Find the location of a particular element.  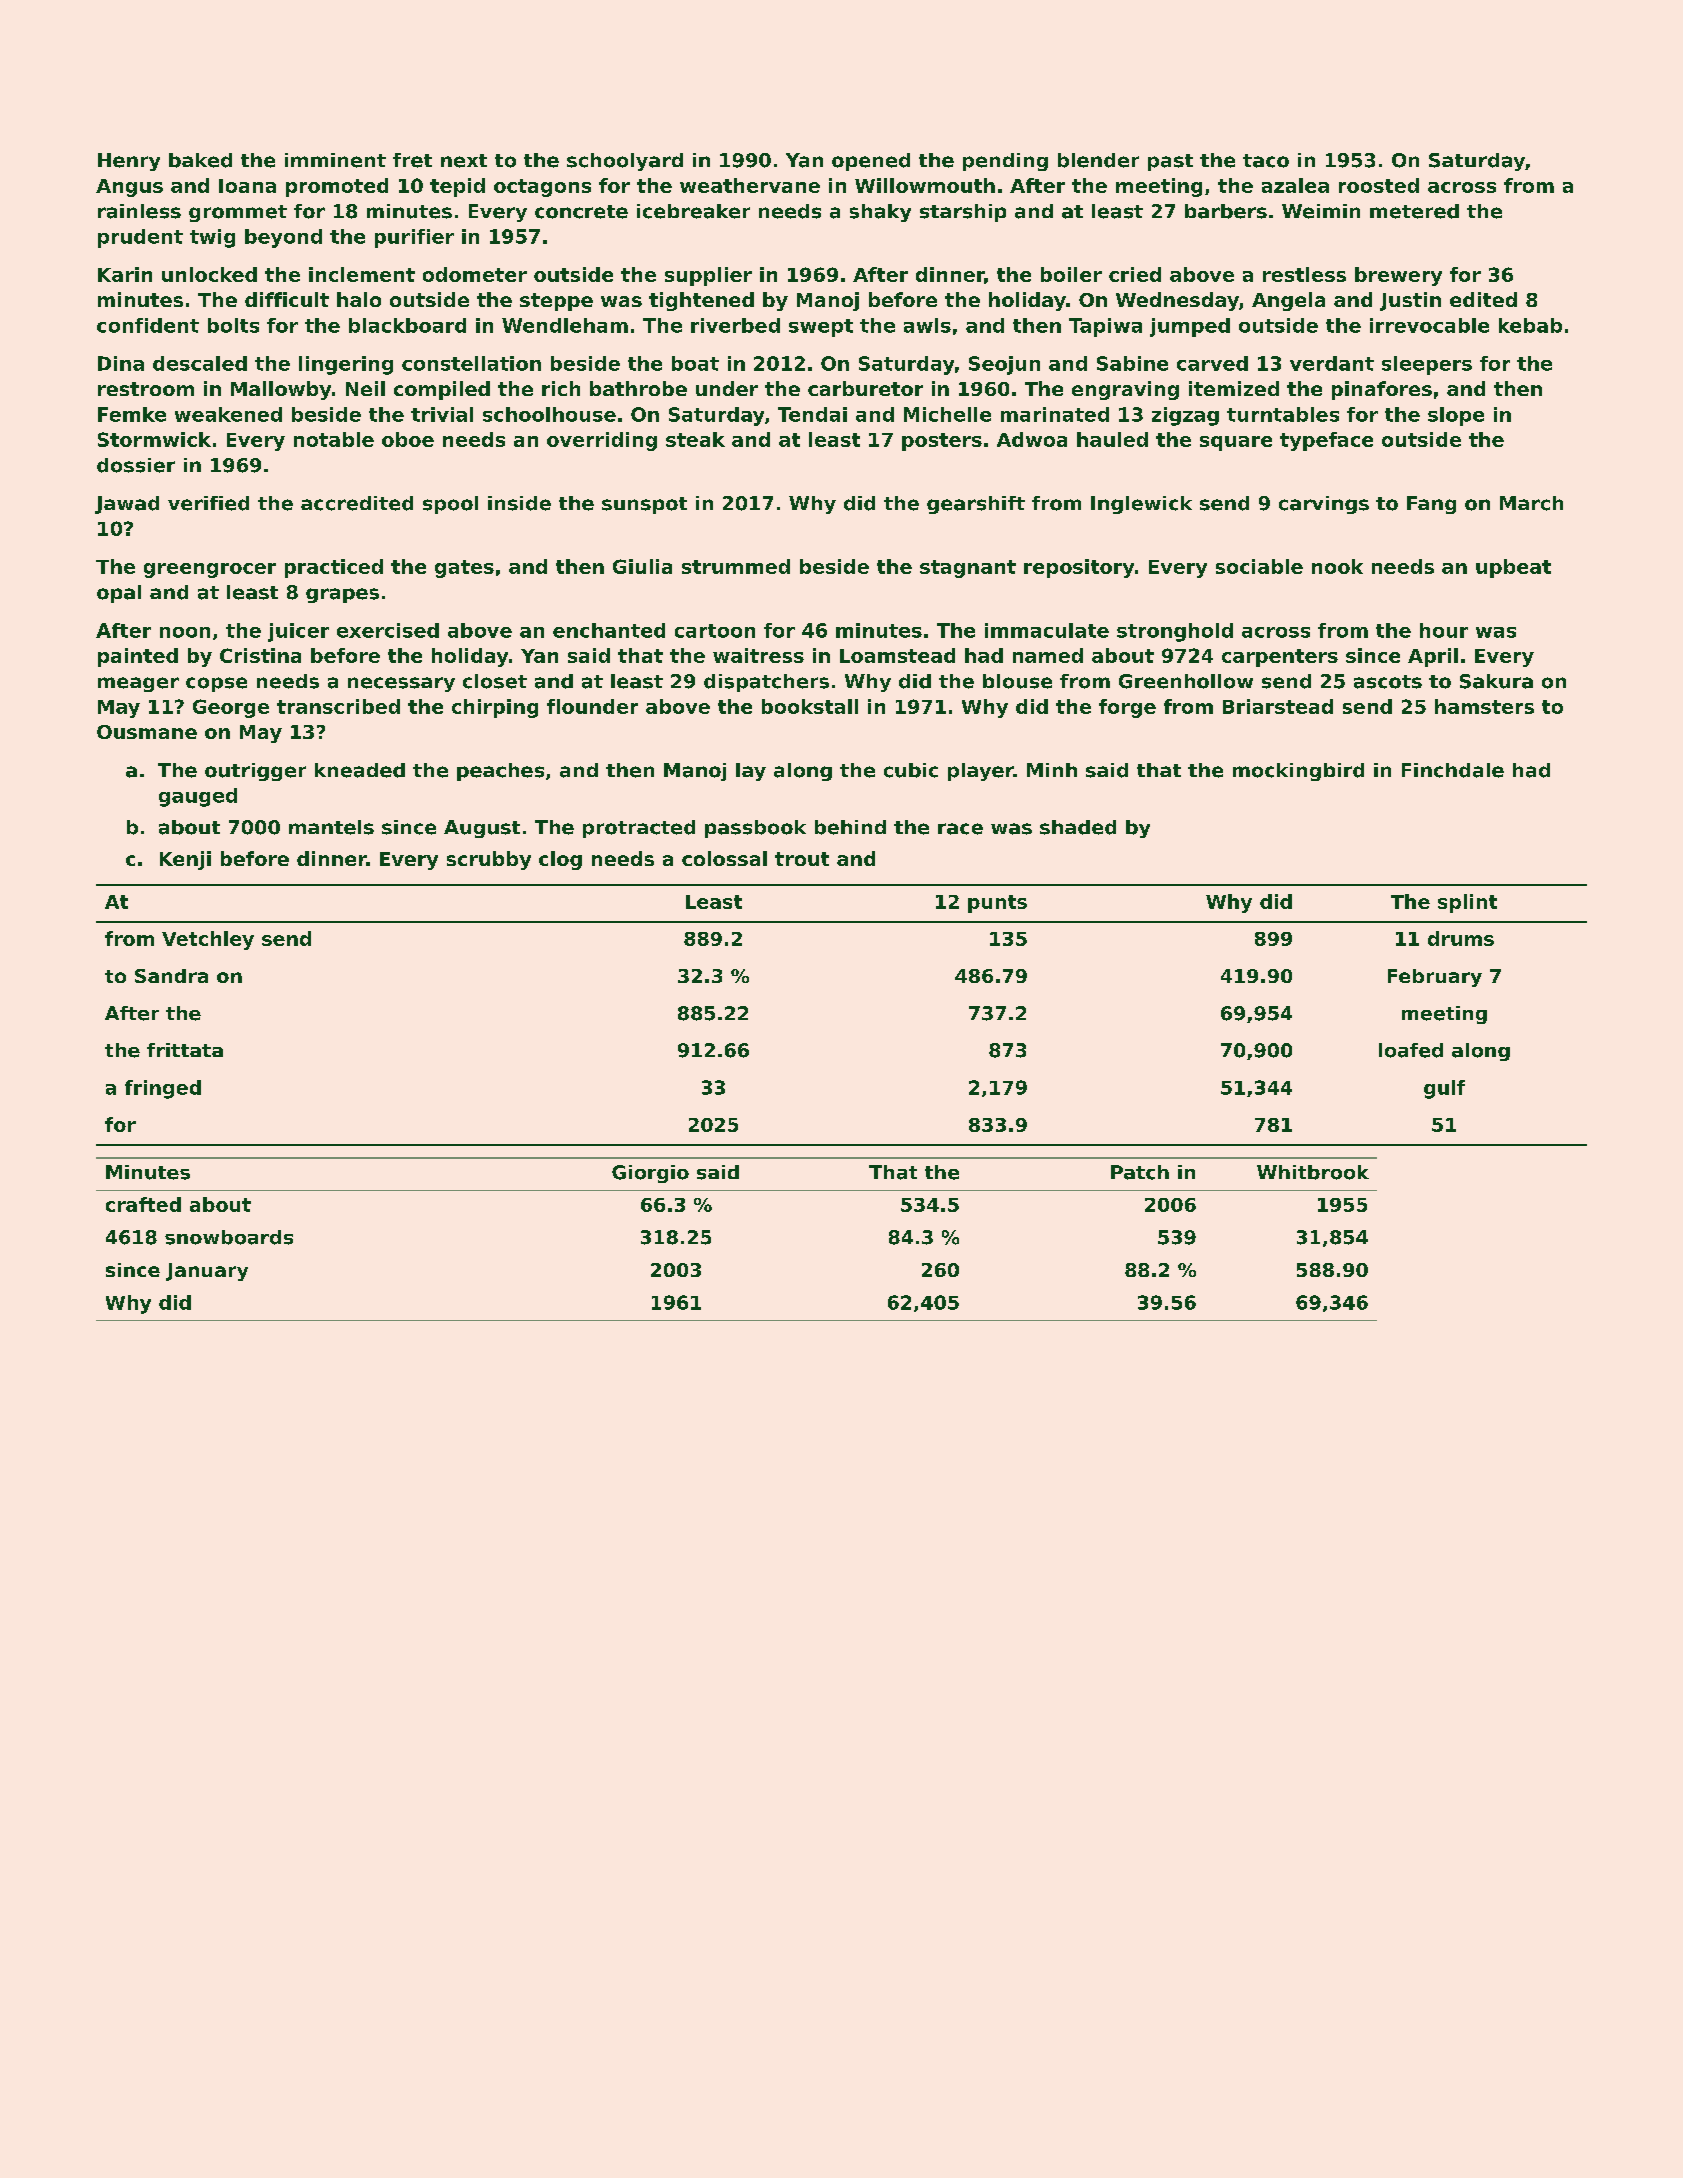

sociable is located at coordinates (1259, 566).
